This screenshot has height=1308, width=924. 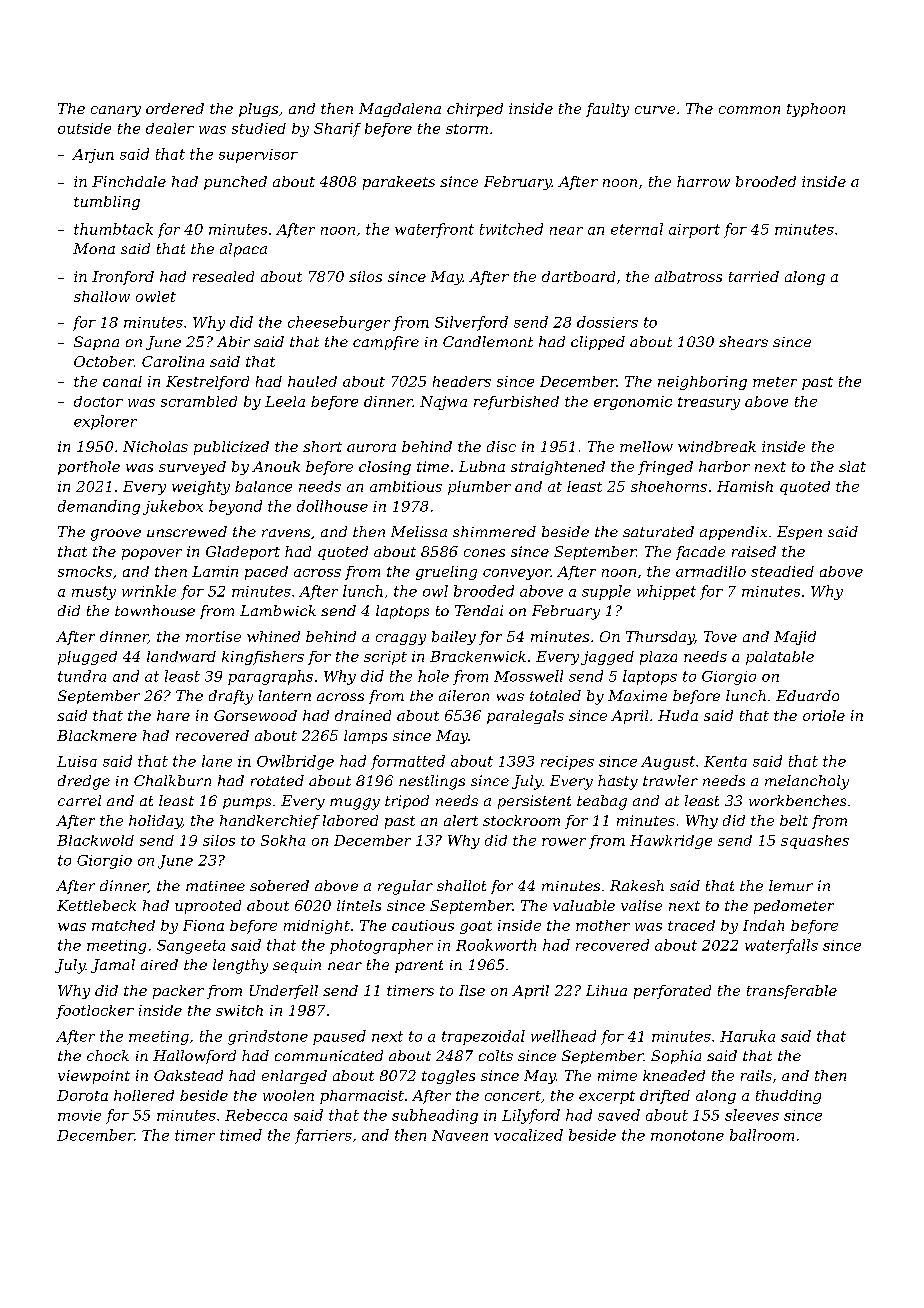 I want to click on curve, so click(x=655, y=110).
